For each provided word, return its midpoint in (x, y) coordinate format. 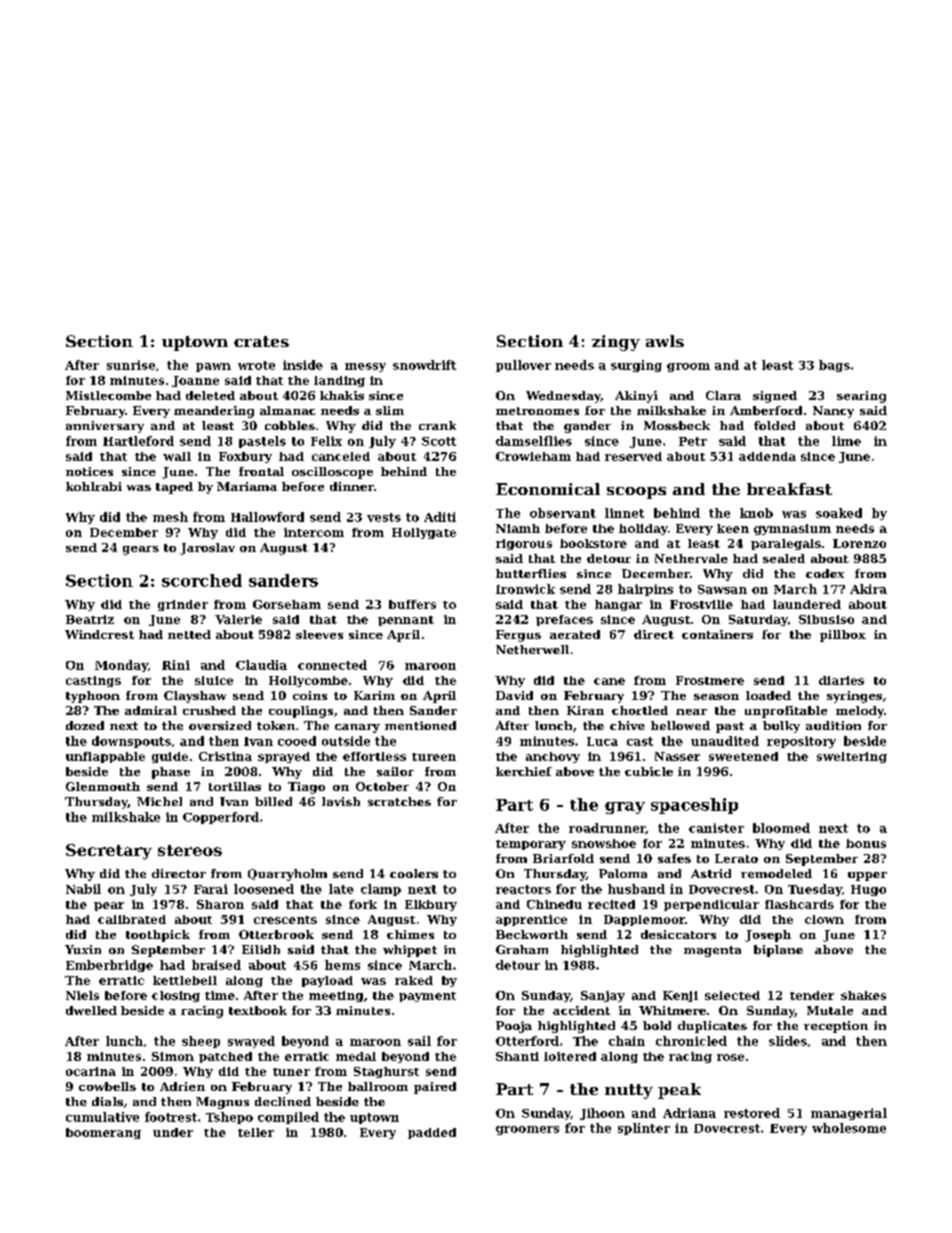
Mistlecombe (108, 395)
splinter (644, 1129)
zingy (616, 343)
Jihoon (602, 1114)
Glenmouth (103, 786)
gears (141, 550)
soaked (839, 513)
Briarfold (563, 858)
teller (256, 1132)
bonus (866, 843)
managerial (849, 1114)
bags (834, 366)
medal (356, 1056)
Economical (548, 489)
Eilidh (261, 949)
